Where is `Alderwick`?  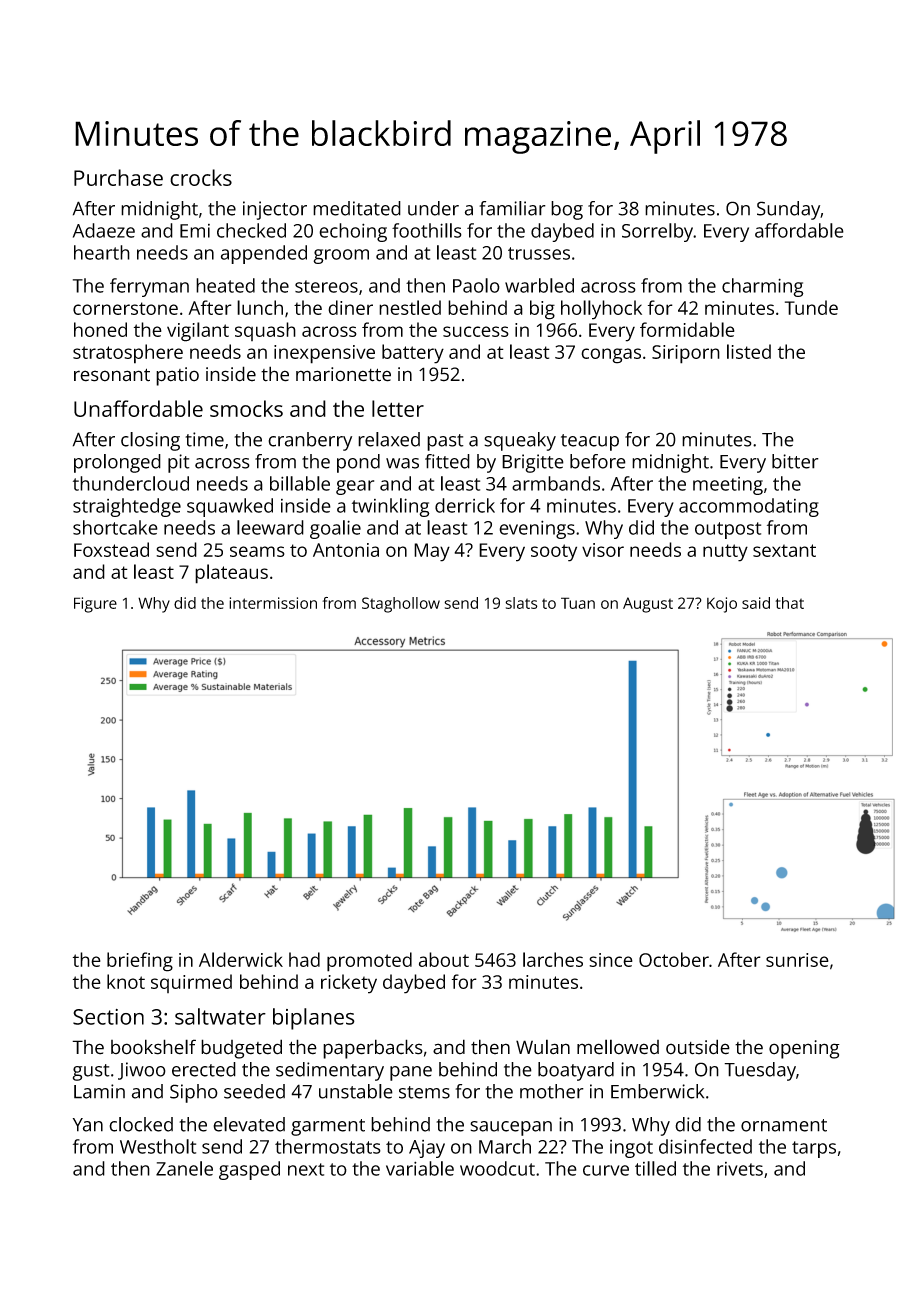 Alderwick is located at coordinates (241, 959).
